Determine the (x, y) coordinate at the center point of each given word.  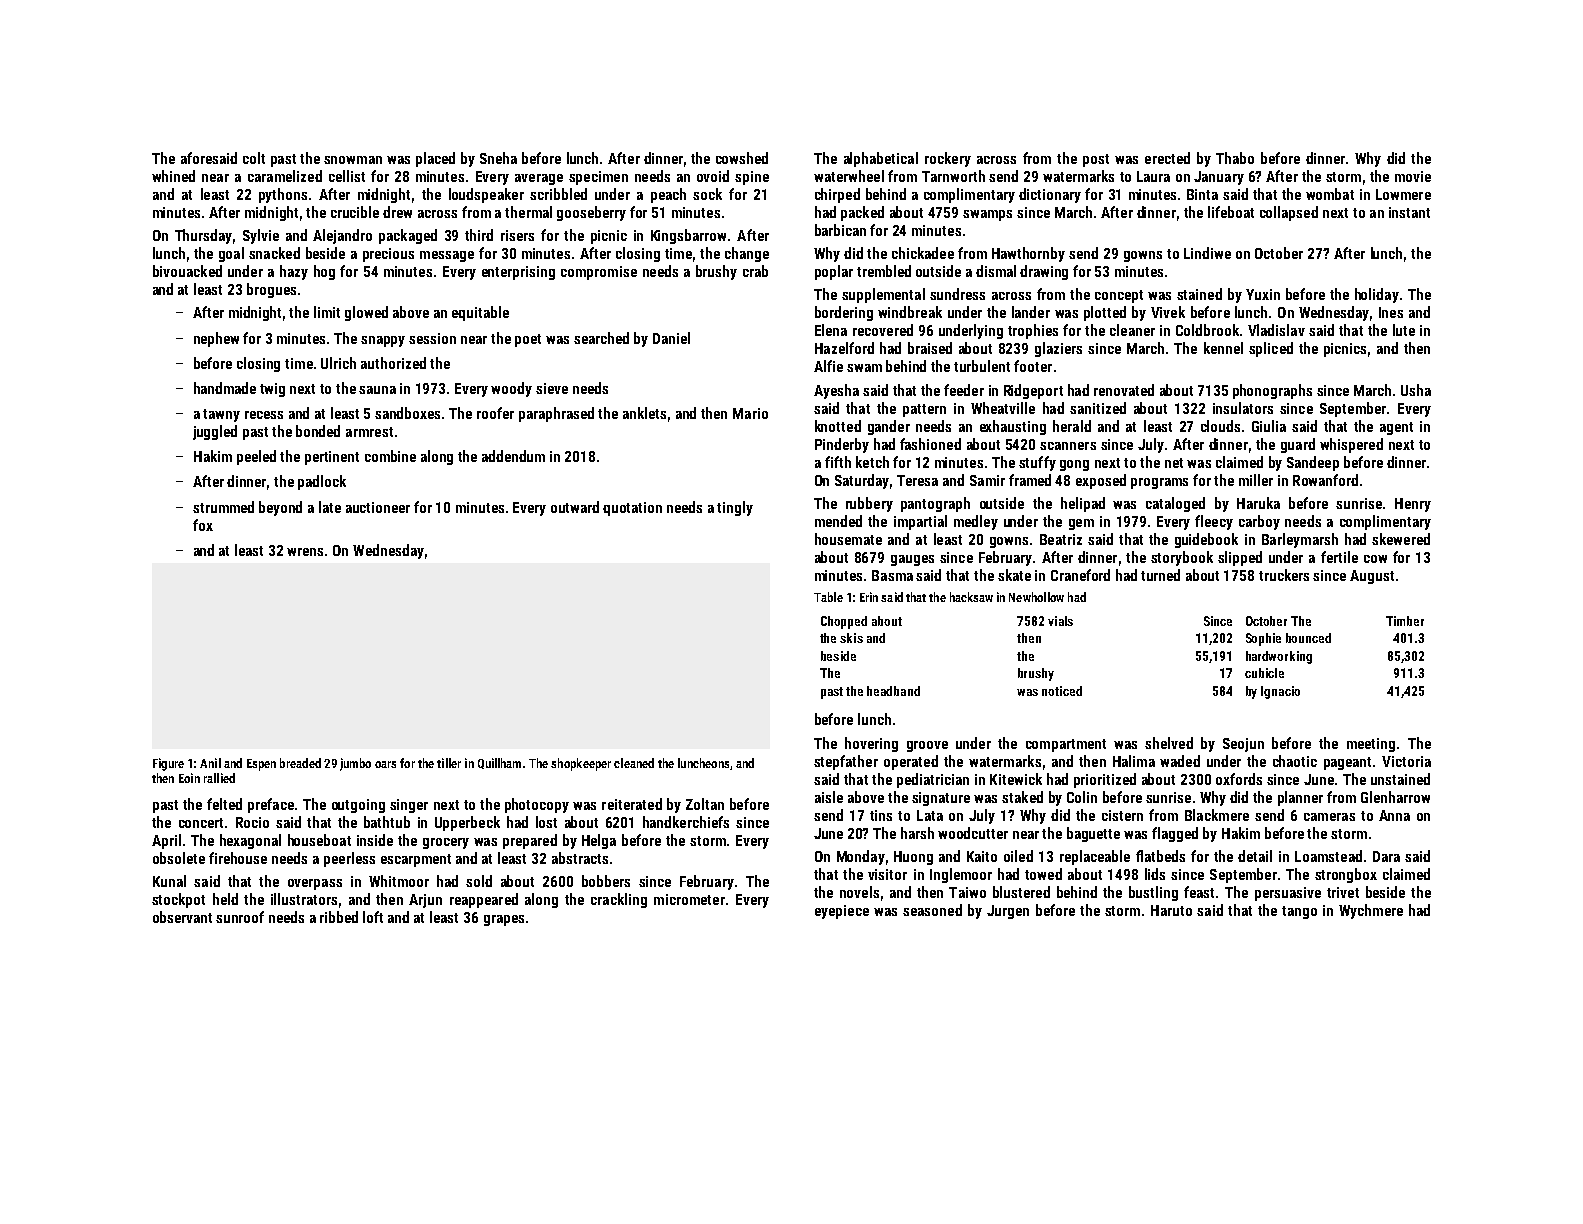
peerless (349, 859)
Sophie (1263, 639)
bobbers (606, 881)
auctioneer (378, 507)
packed (862, 213)
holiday (1377, 295)
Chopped (844, 622)
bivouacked (187, 271)
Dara (1386, 856)
